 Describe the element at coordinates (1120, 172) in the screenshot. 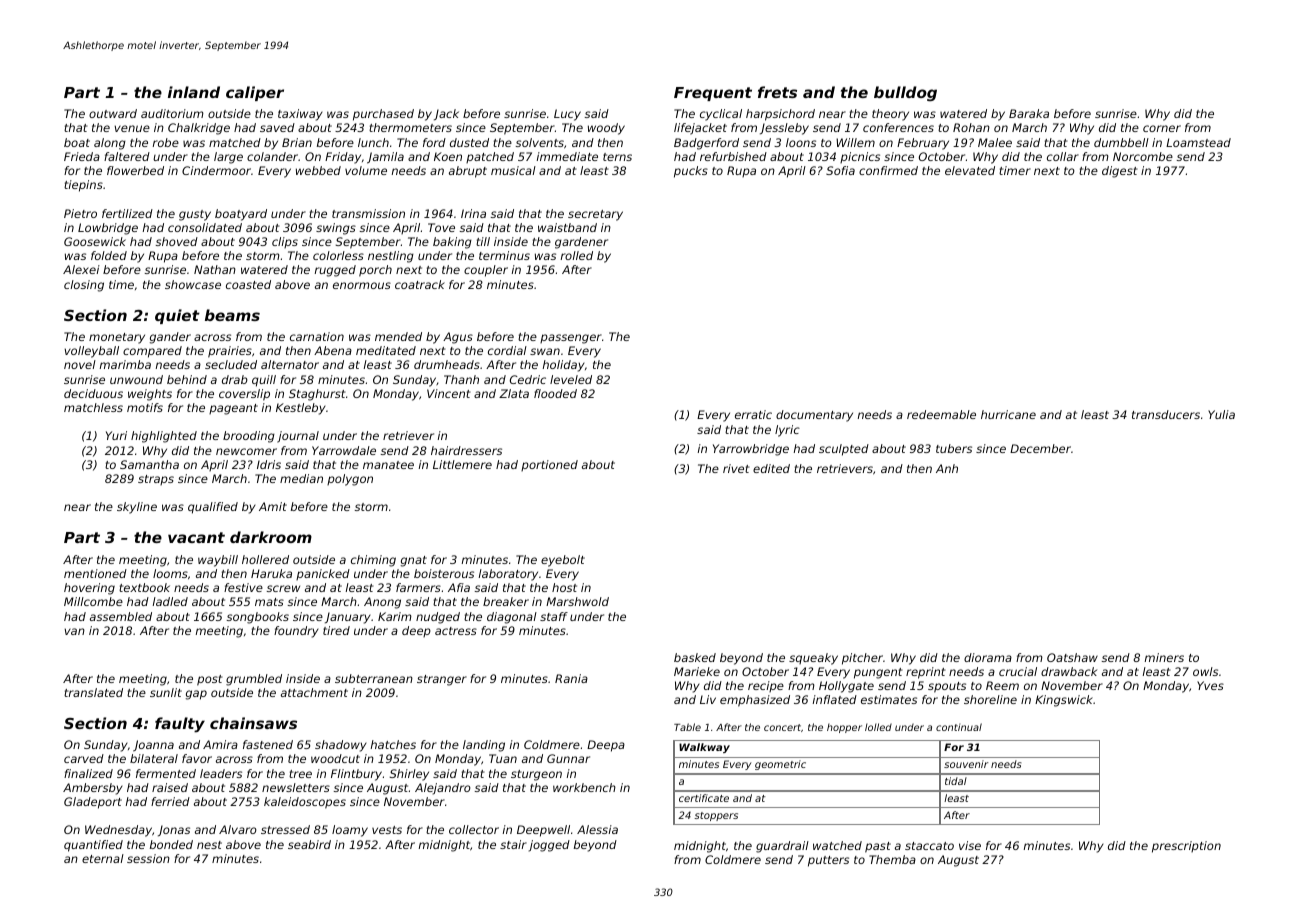

I see `digest` at that location.
